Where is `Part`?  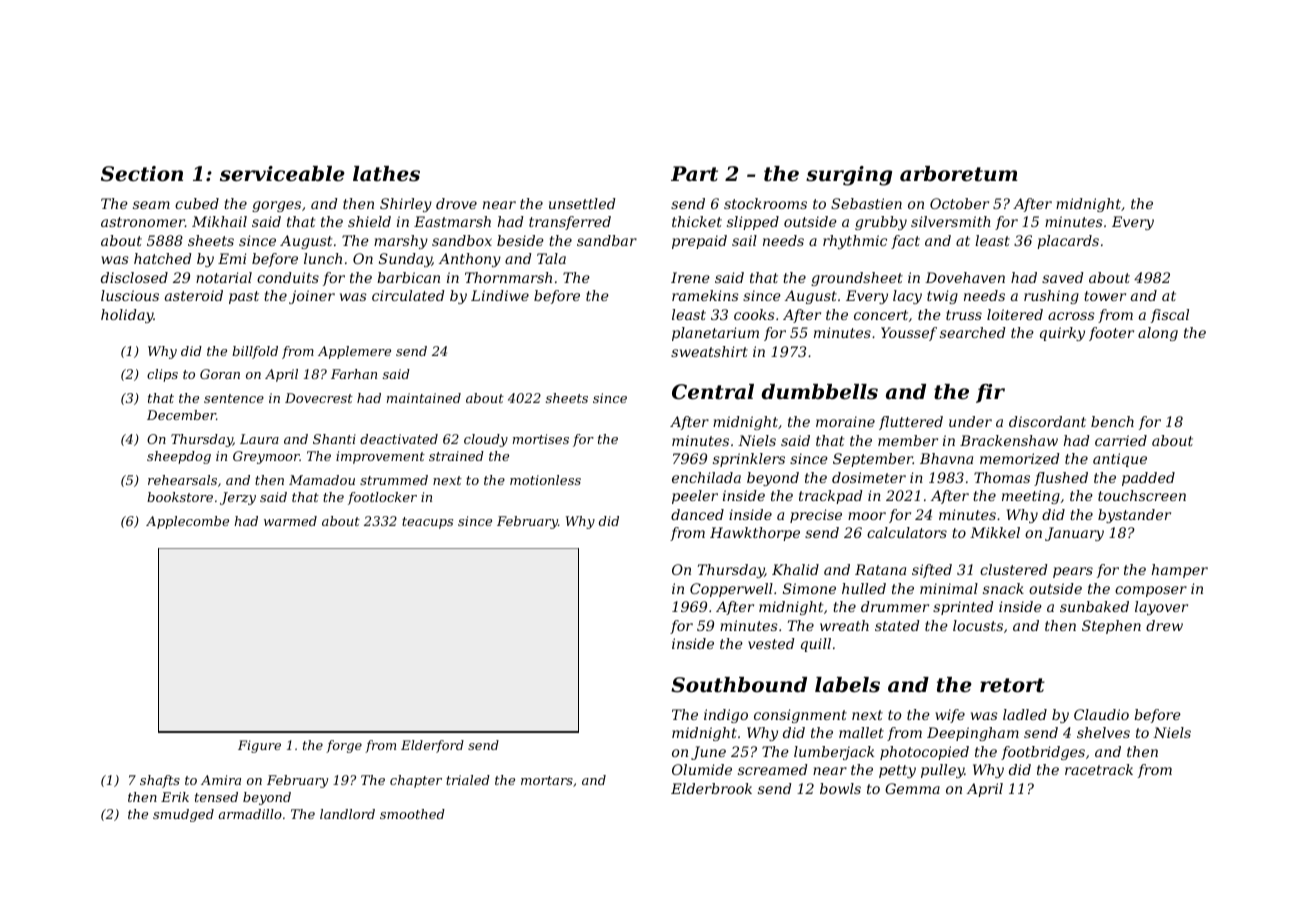 Part is located at coordinates (694, 174).
